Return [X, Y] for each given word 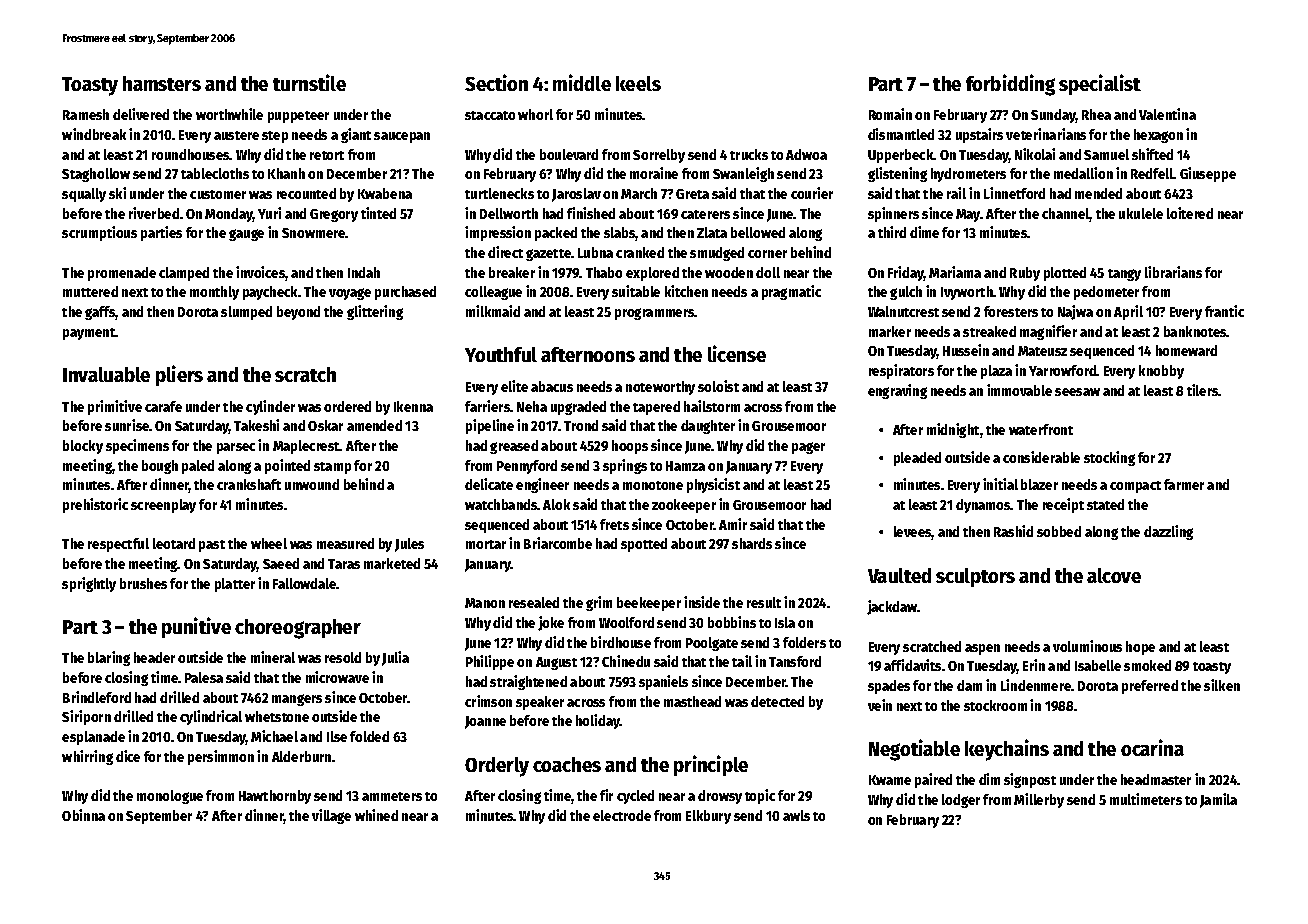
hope [1140, 648]
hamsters [162, 83]
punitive [196, 627]
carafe [163, 406]
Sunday [1053, 116]
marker [890, 331]
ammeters [392, 796]
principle [711, 765]
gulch [906, 293]
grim [599, 603]
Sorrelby [659, 156]
